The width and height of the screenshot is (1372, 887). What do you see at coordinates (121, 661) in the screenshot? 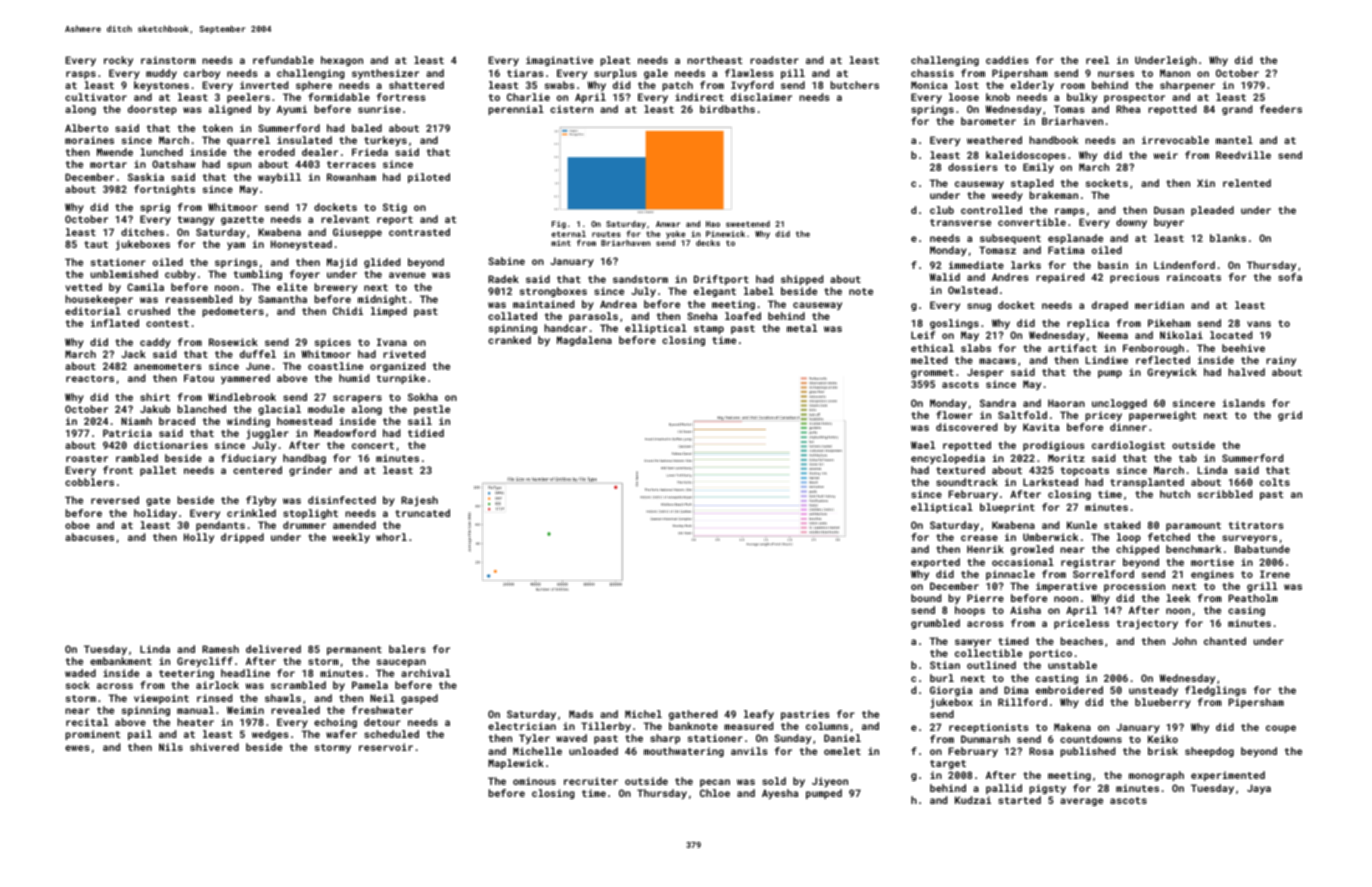
I see `embankment` at bounding box center [121, 661].
